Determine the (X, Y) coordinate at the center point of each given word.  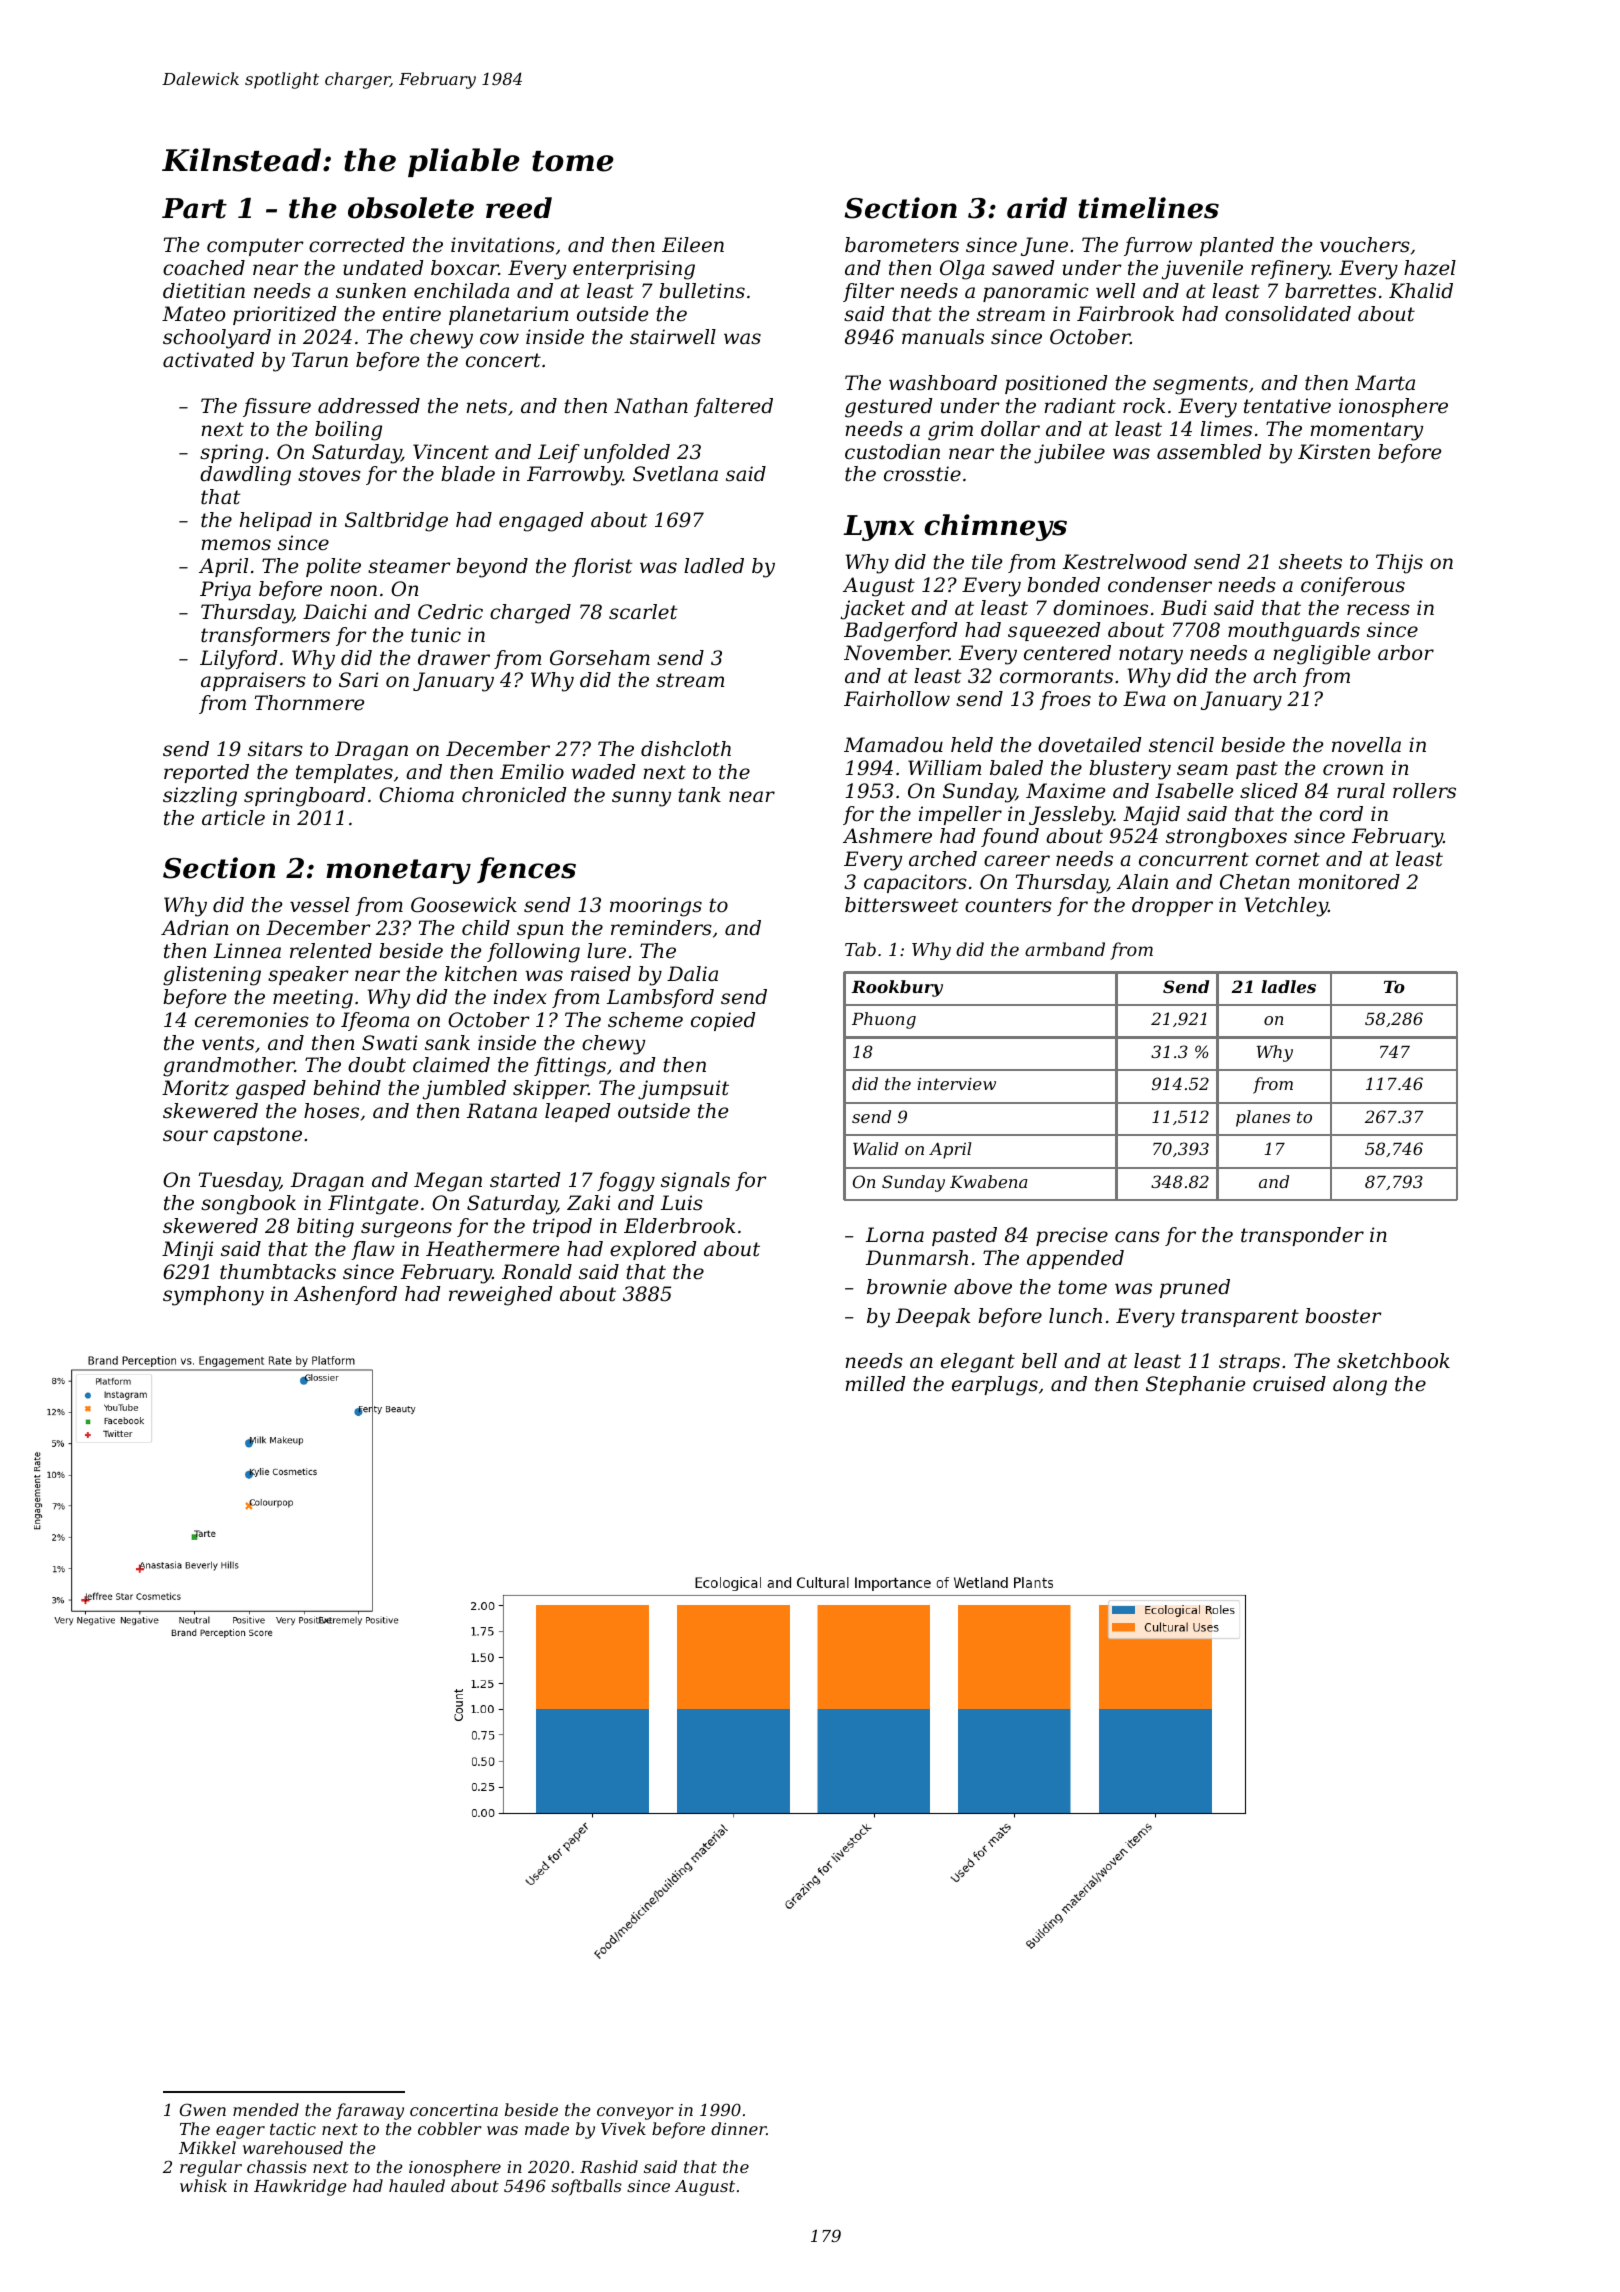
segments (1200, 385)
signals (695, 1182)
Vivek (623, 2128)
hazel (1430, 268)
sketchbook (1393, 1361)
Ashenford (345, 1295)
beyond (492, 568)
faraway (370, 2111)
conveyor (635, 2113)
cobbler (450, 2128)
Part (194, 208)
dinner (739, 2128)
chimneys (995, 527)
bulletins (702, 291)
